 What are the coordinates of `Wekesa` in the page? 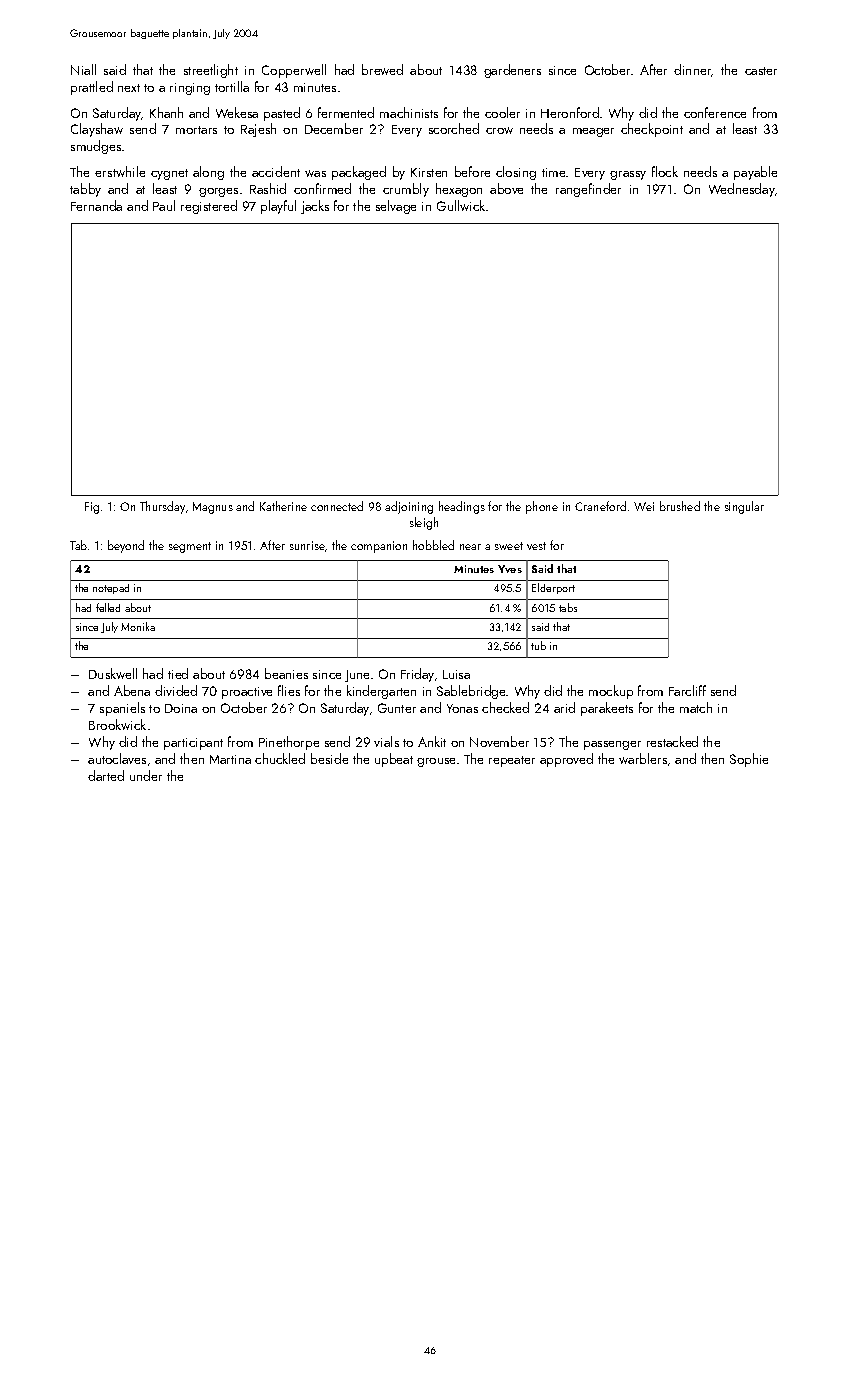 It's located at (237, 112).
